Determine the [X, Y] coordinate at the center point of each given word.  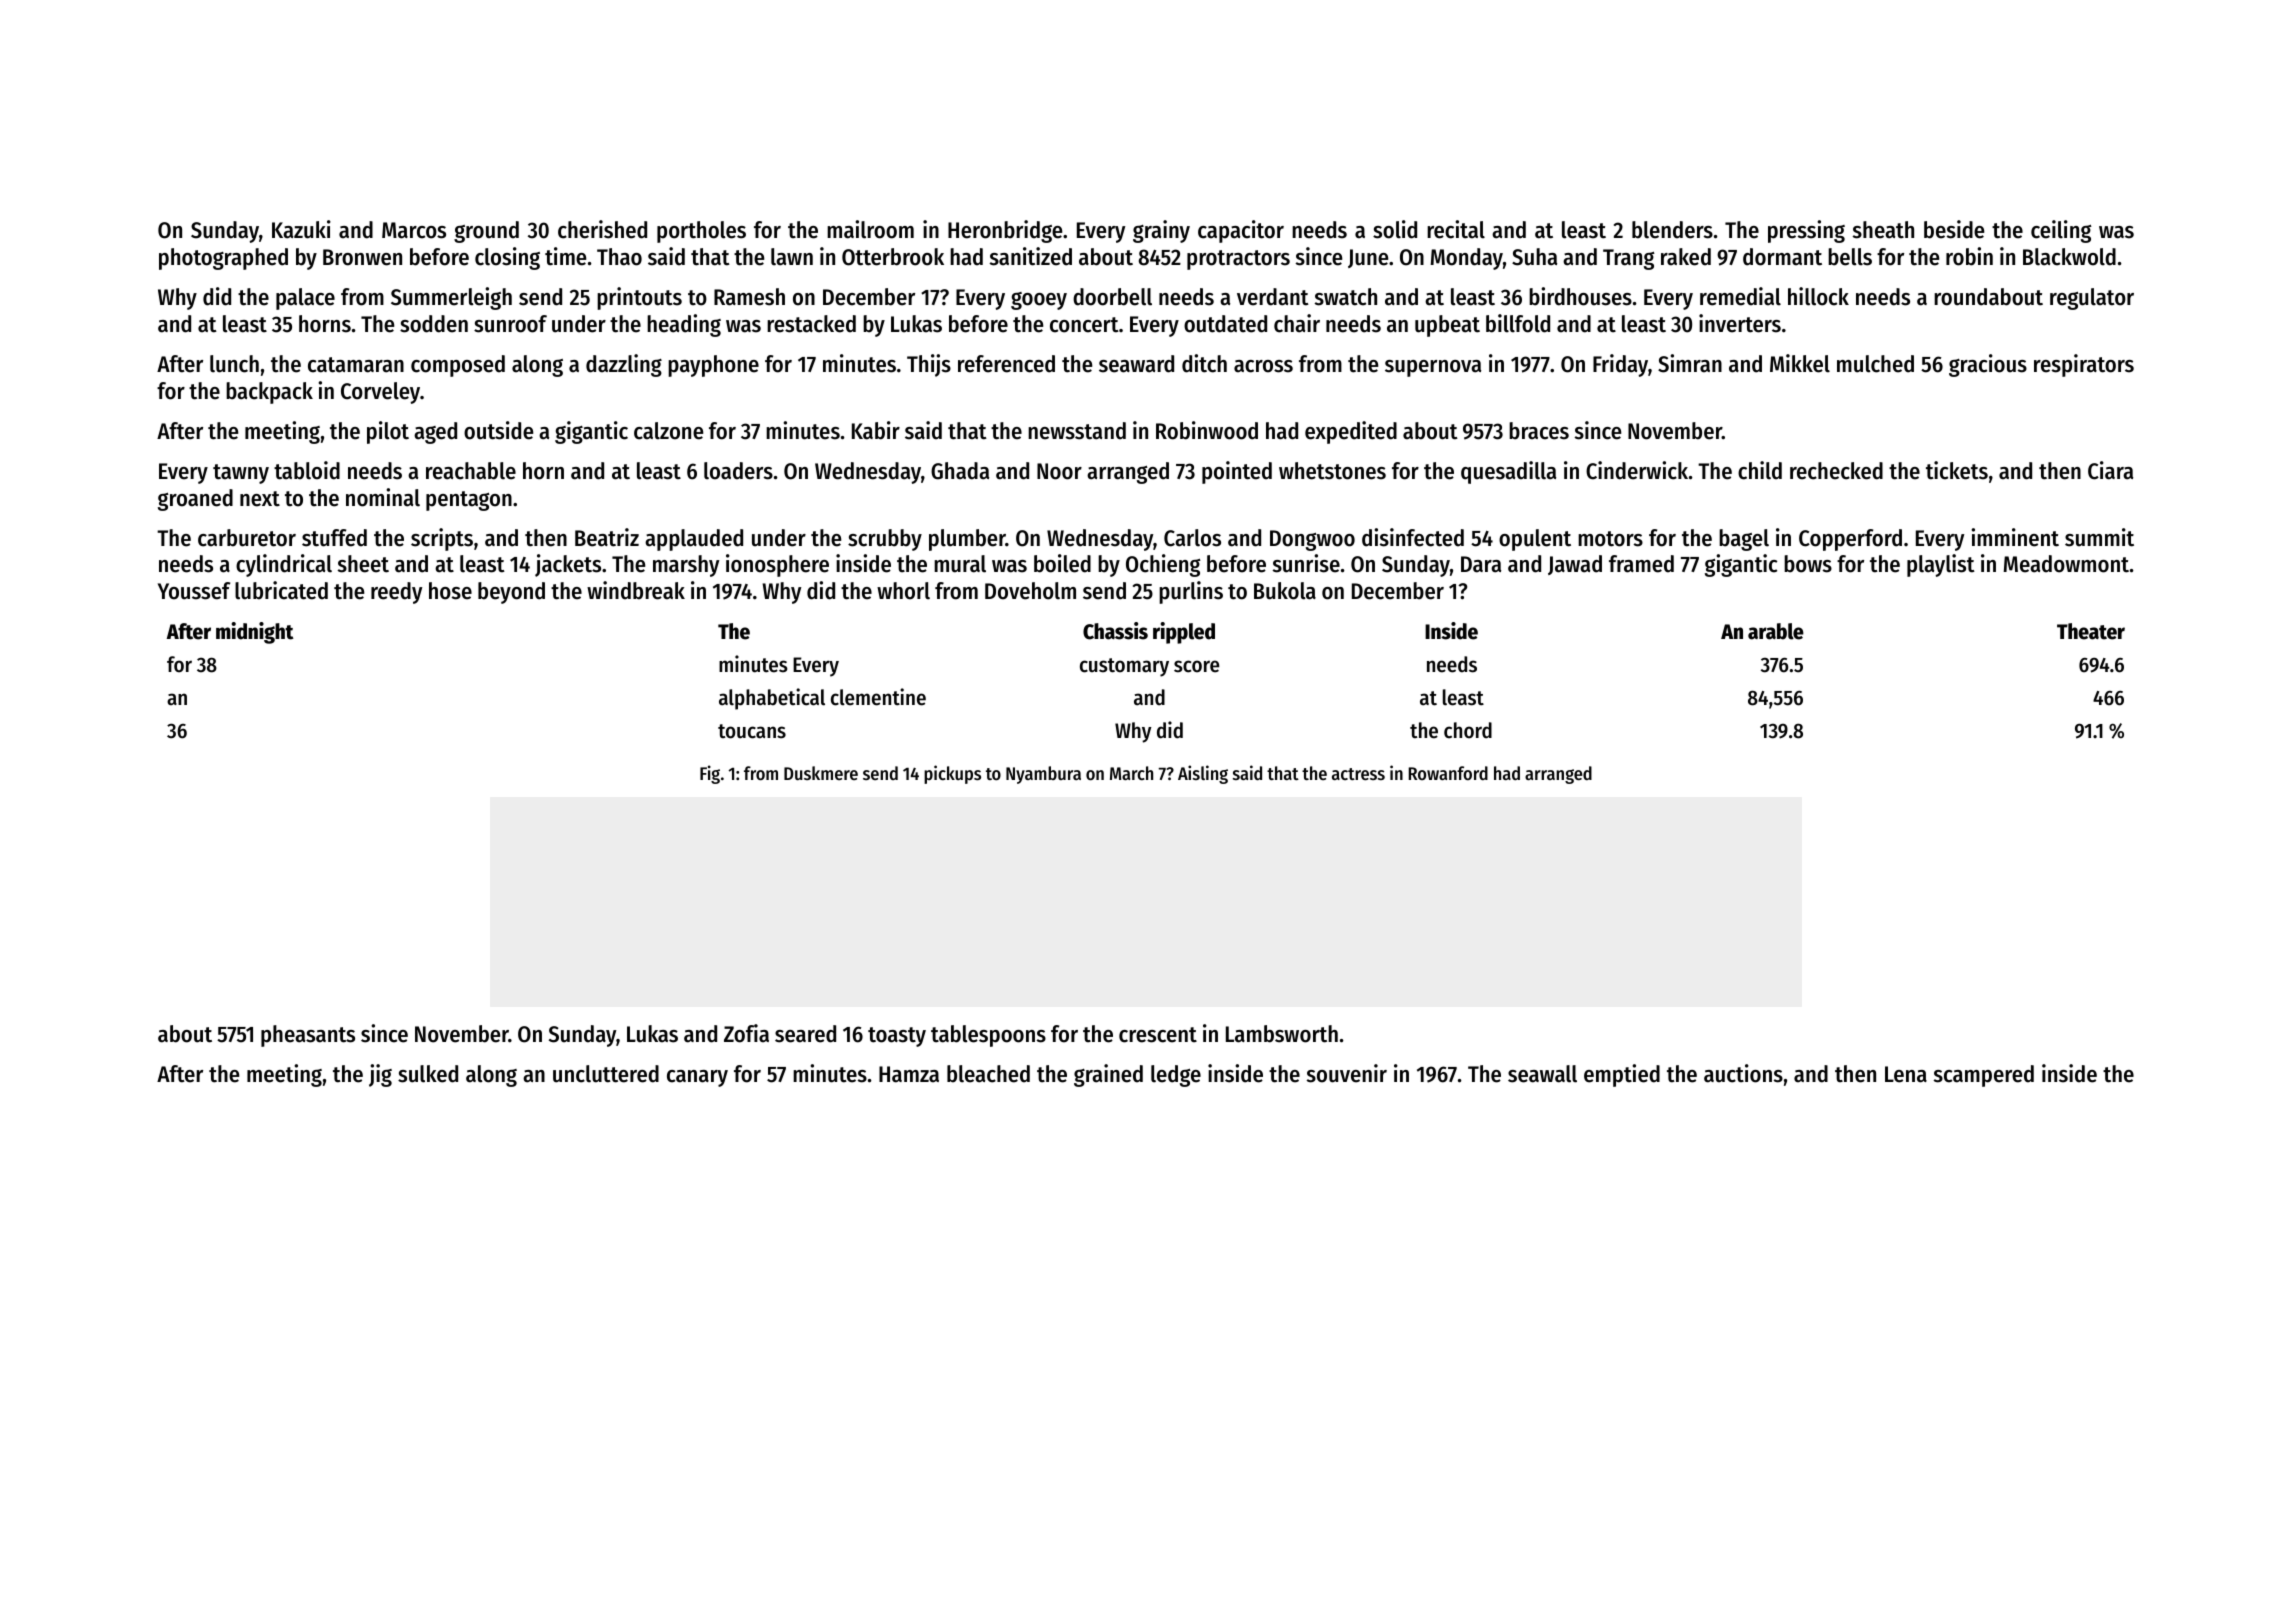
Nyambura [1043, 775]
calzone [668, 431]
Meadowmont [2066, 564]
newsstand [1077, 431]
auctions [1743, 1073]
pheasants [308, 1036]
